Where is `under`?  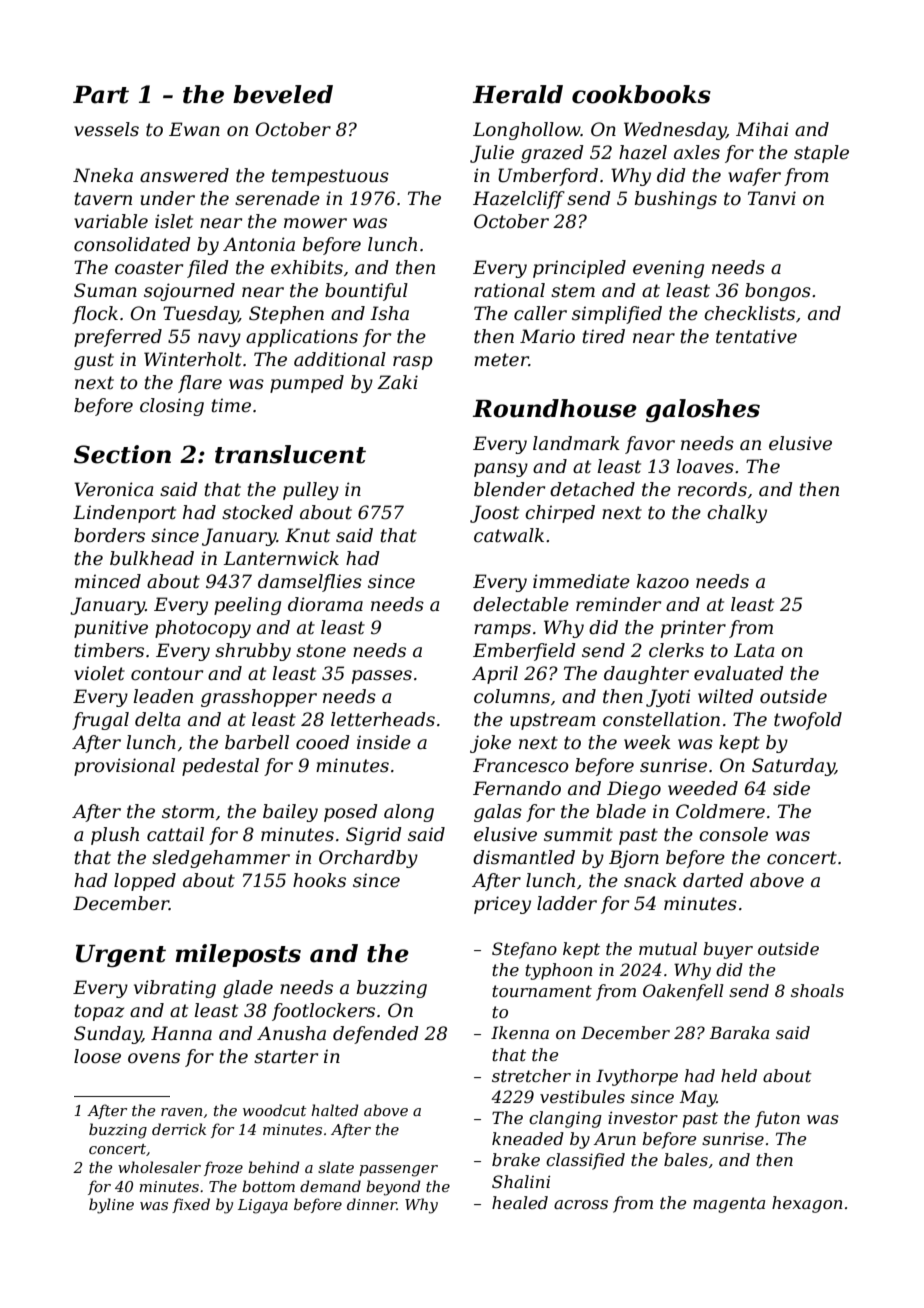
under is located at coordinates (168, 198).
